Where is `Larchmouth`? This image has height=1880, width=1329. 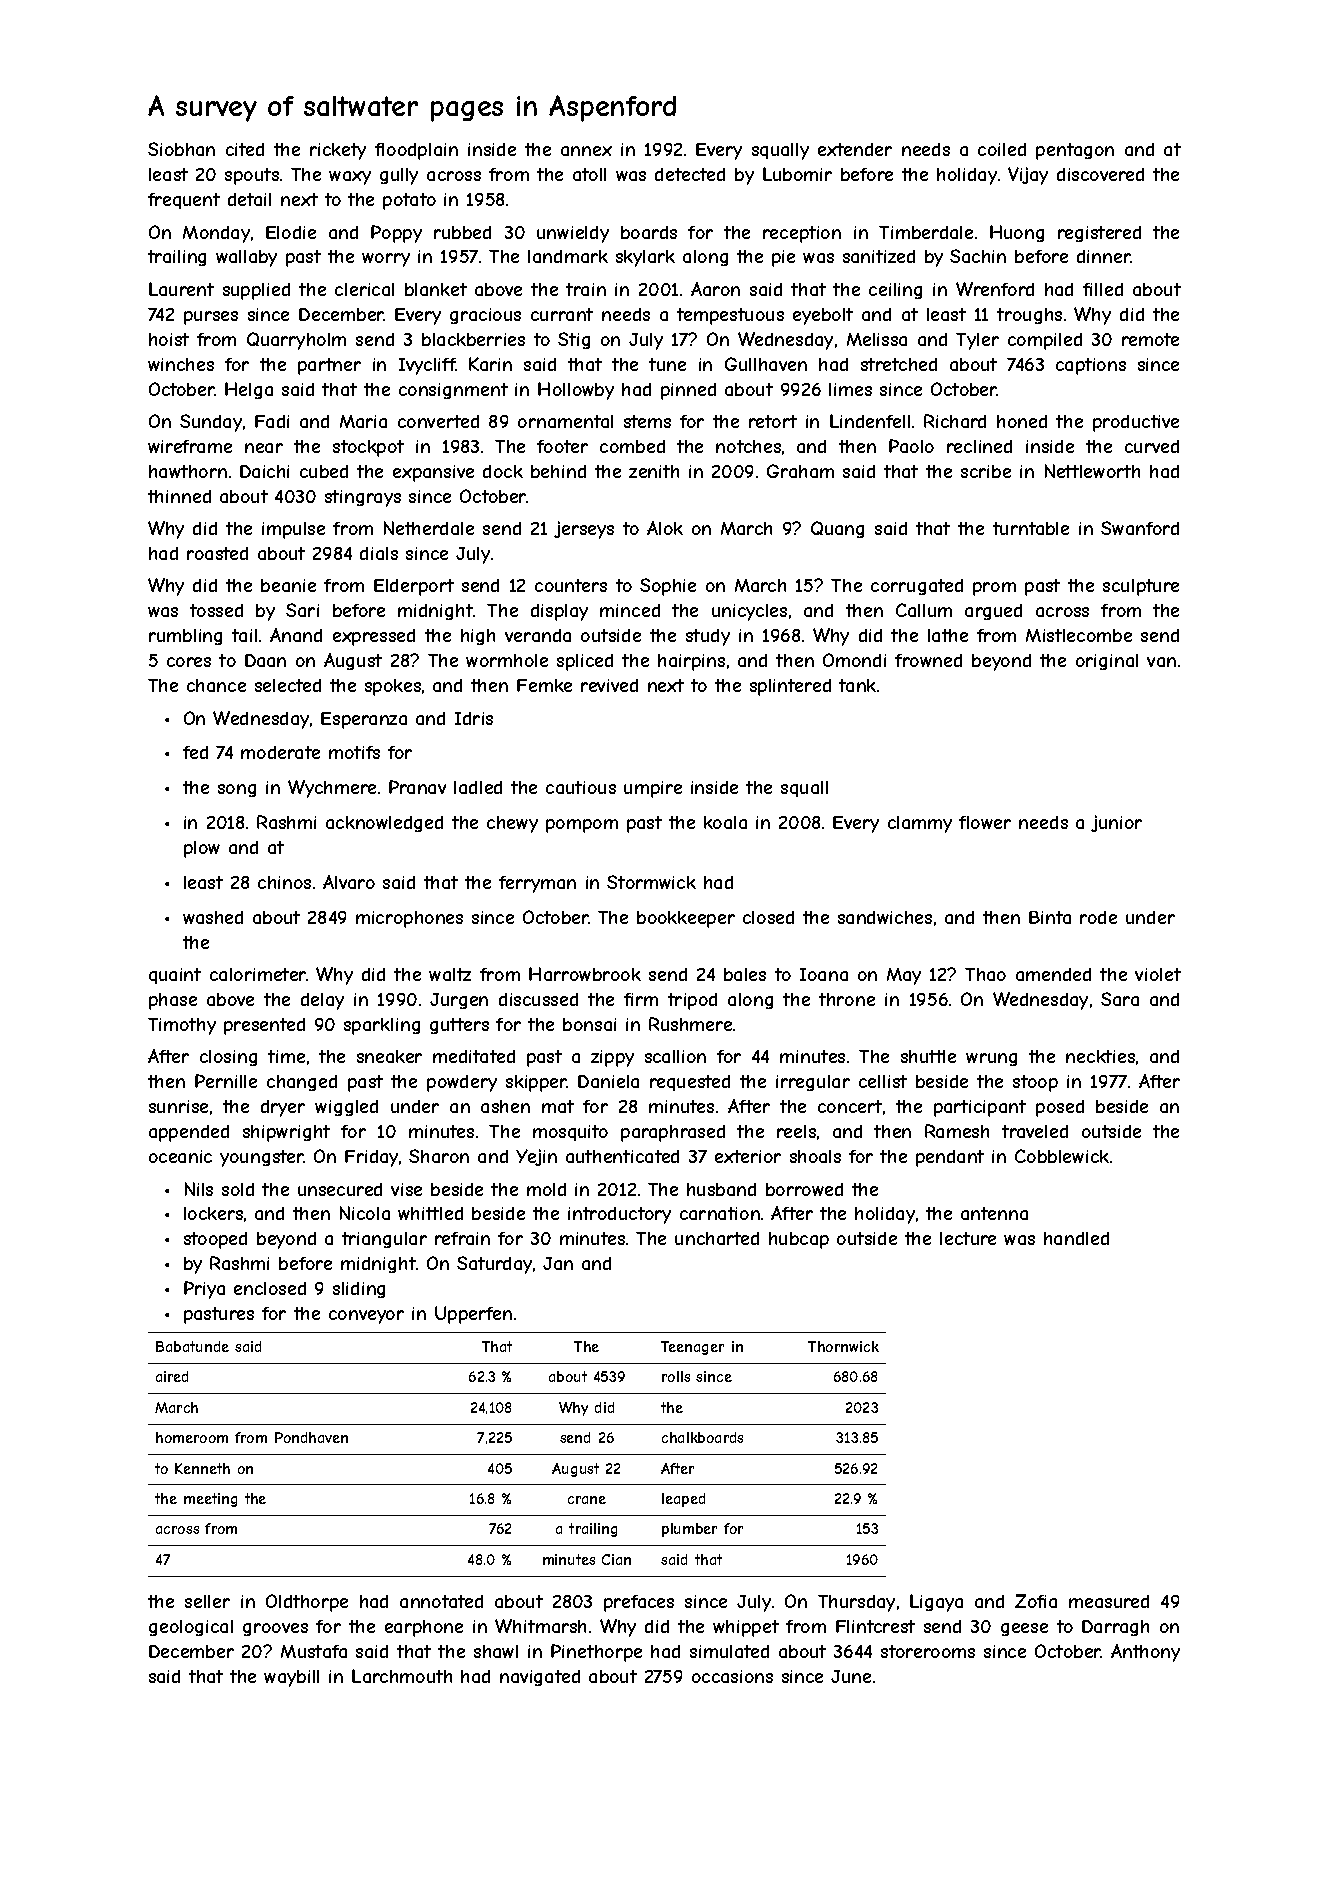
Larchmouth is located at coordinates (402, 1676).
